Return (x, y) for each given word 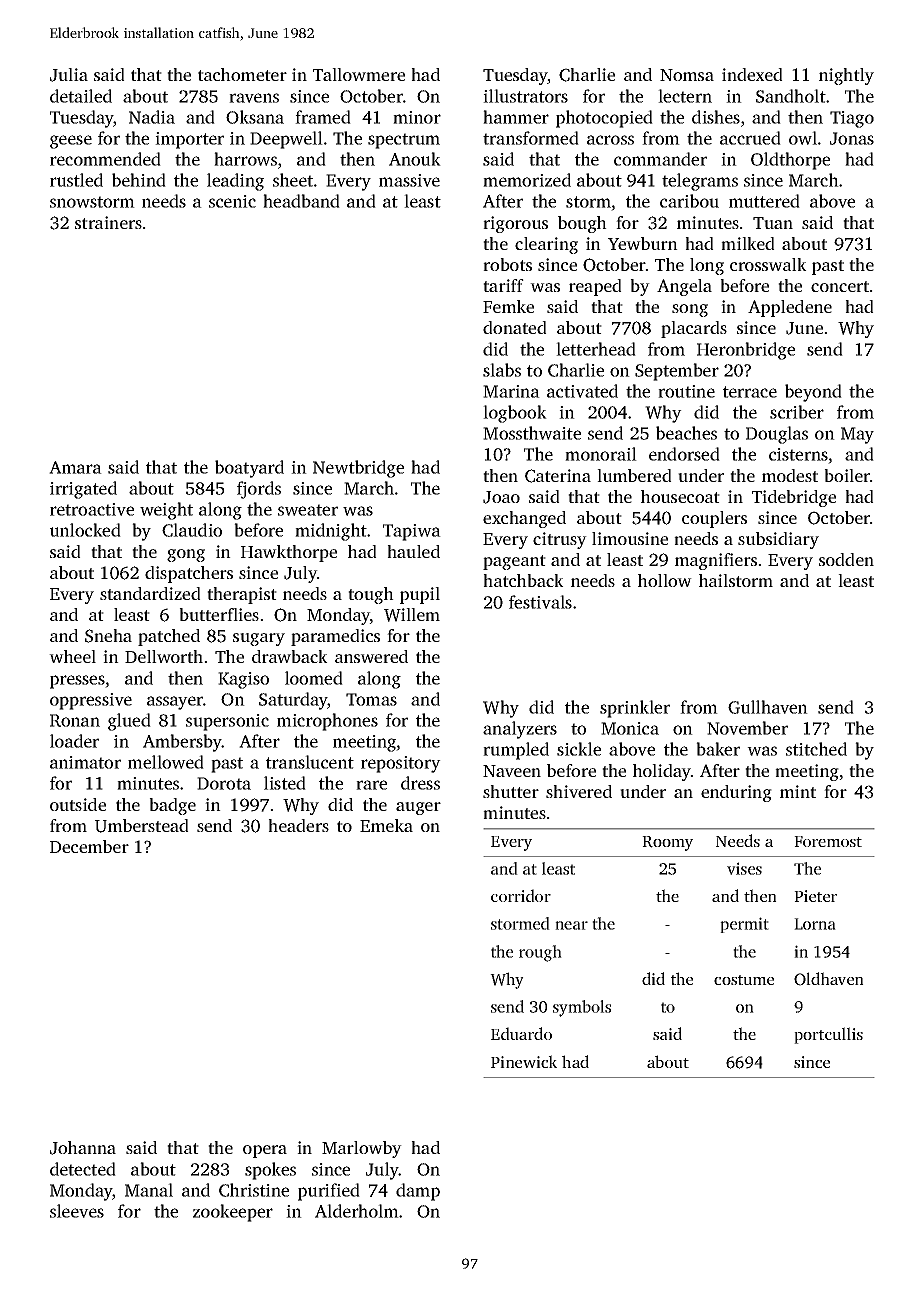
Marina (511, 391)
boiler (847, 475)
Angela (684, 287)
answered (371, 656)
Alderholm (357, 1211)
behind (139, 180)
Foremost (828, 841)
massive (409, 180)
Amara (75, 467)
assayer (175, 703)
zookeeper (233, 1213)
